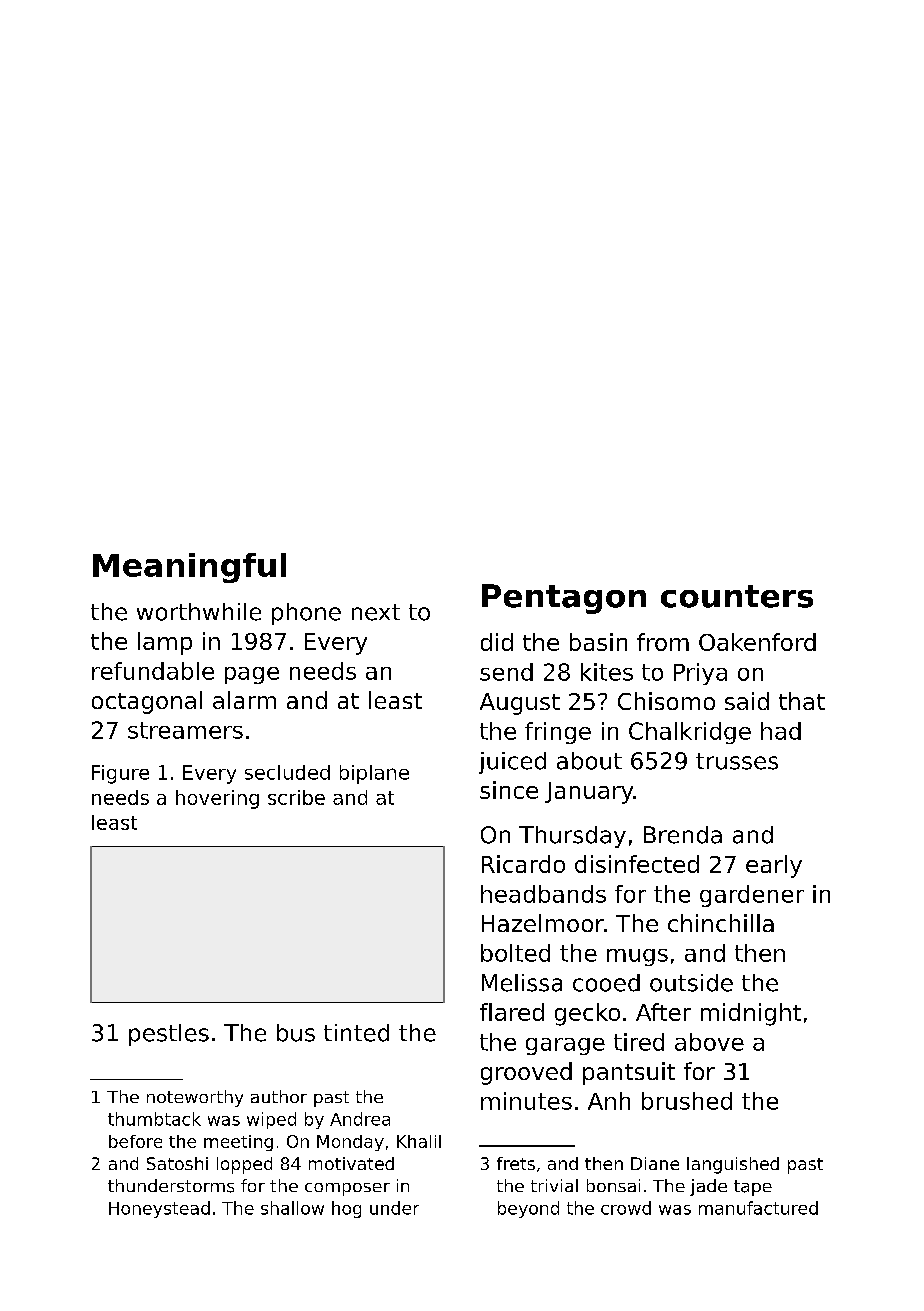  What do you see at coordinates (523, 864) in the document?
I see `Ricardo` at bounding box center [523, 864].
